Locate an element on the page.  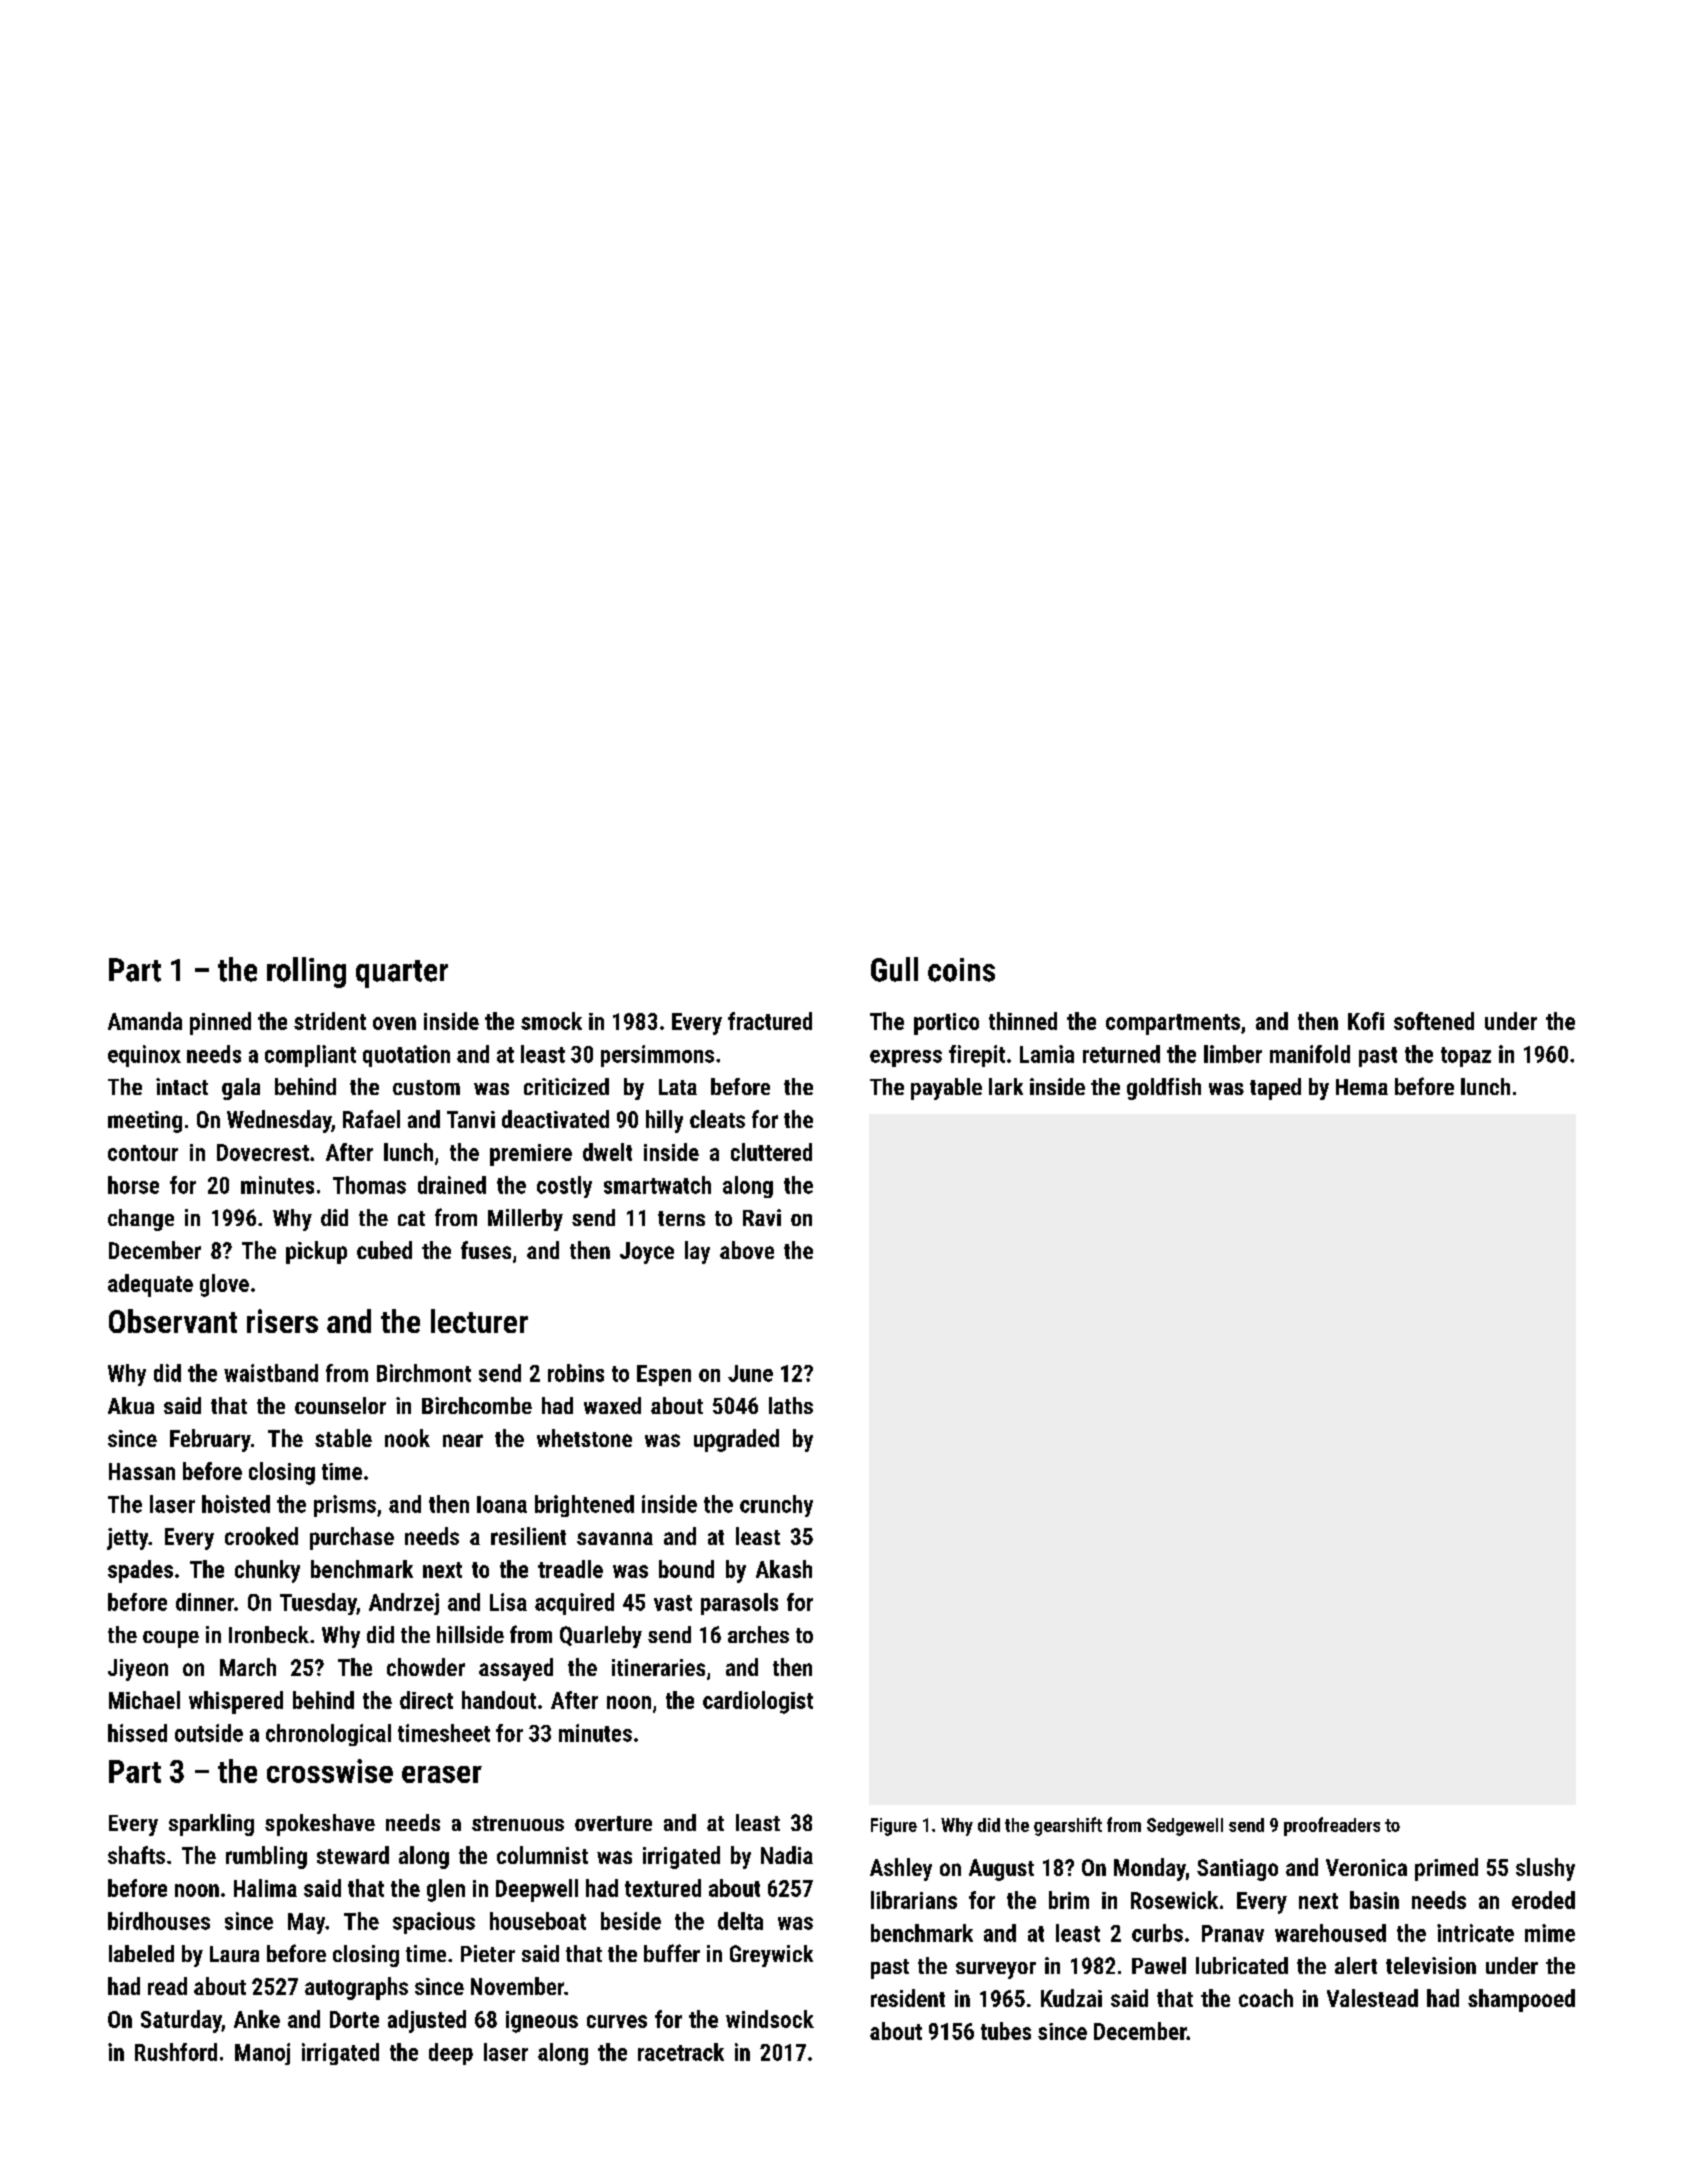
drained is located at coordinates (452, 1185).
